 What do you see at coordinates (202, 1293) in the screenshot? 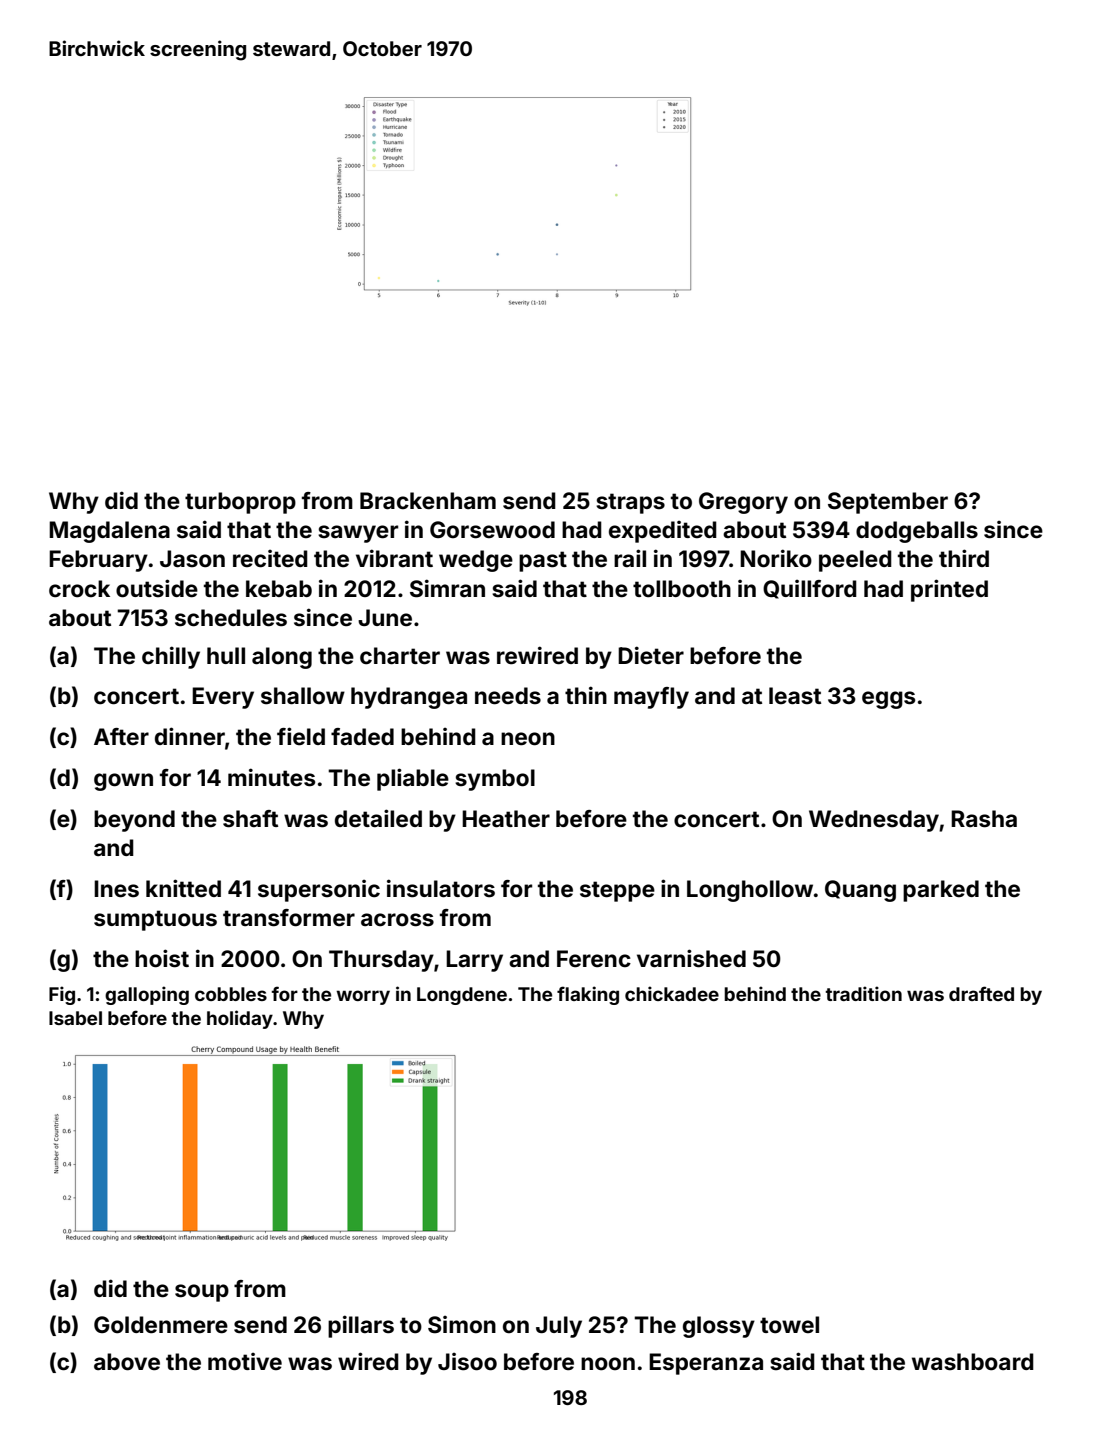
I see `soup` at bounding box center [202, 1293].
